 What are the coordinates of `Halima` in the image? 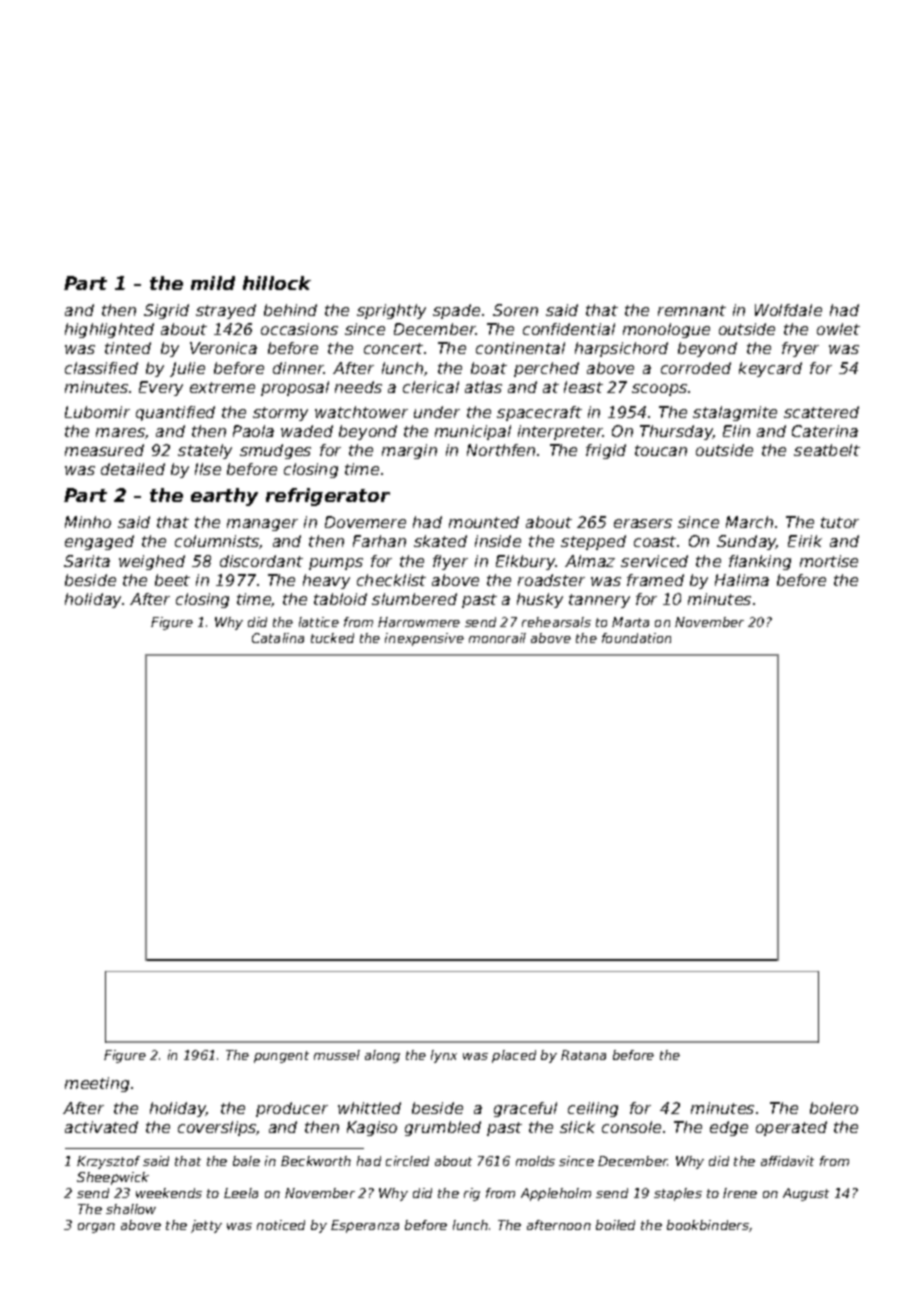 It's located at (742, 580).
